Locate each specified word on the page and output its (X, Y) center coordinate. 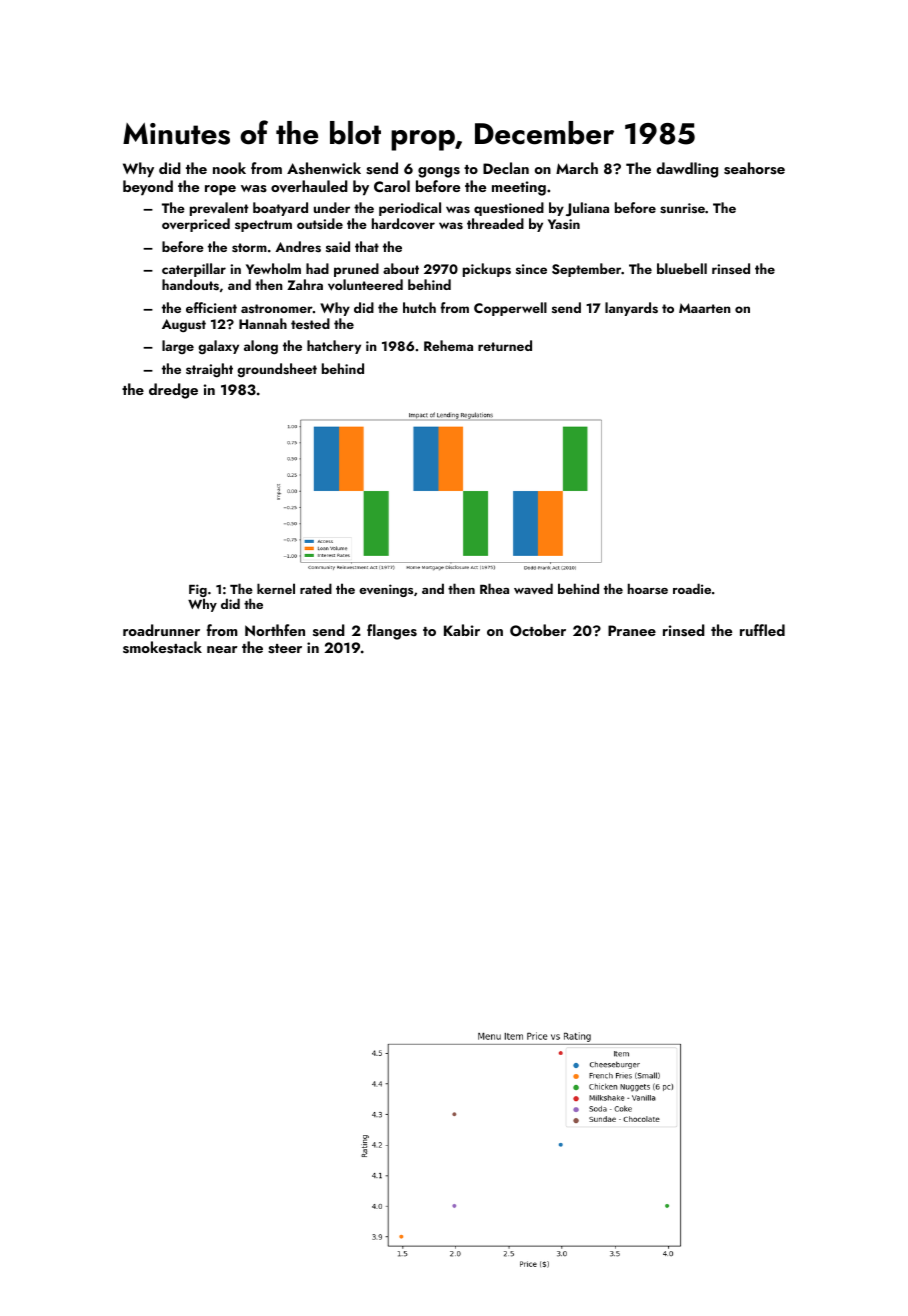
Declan (506, 168)
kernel (276, 588)
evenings (386, 590)
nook (229, 168)
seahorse (754, 168)
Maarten (705, 308)
